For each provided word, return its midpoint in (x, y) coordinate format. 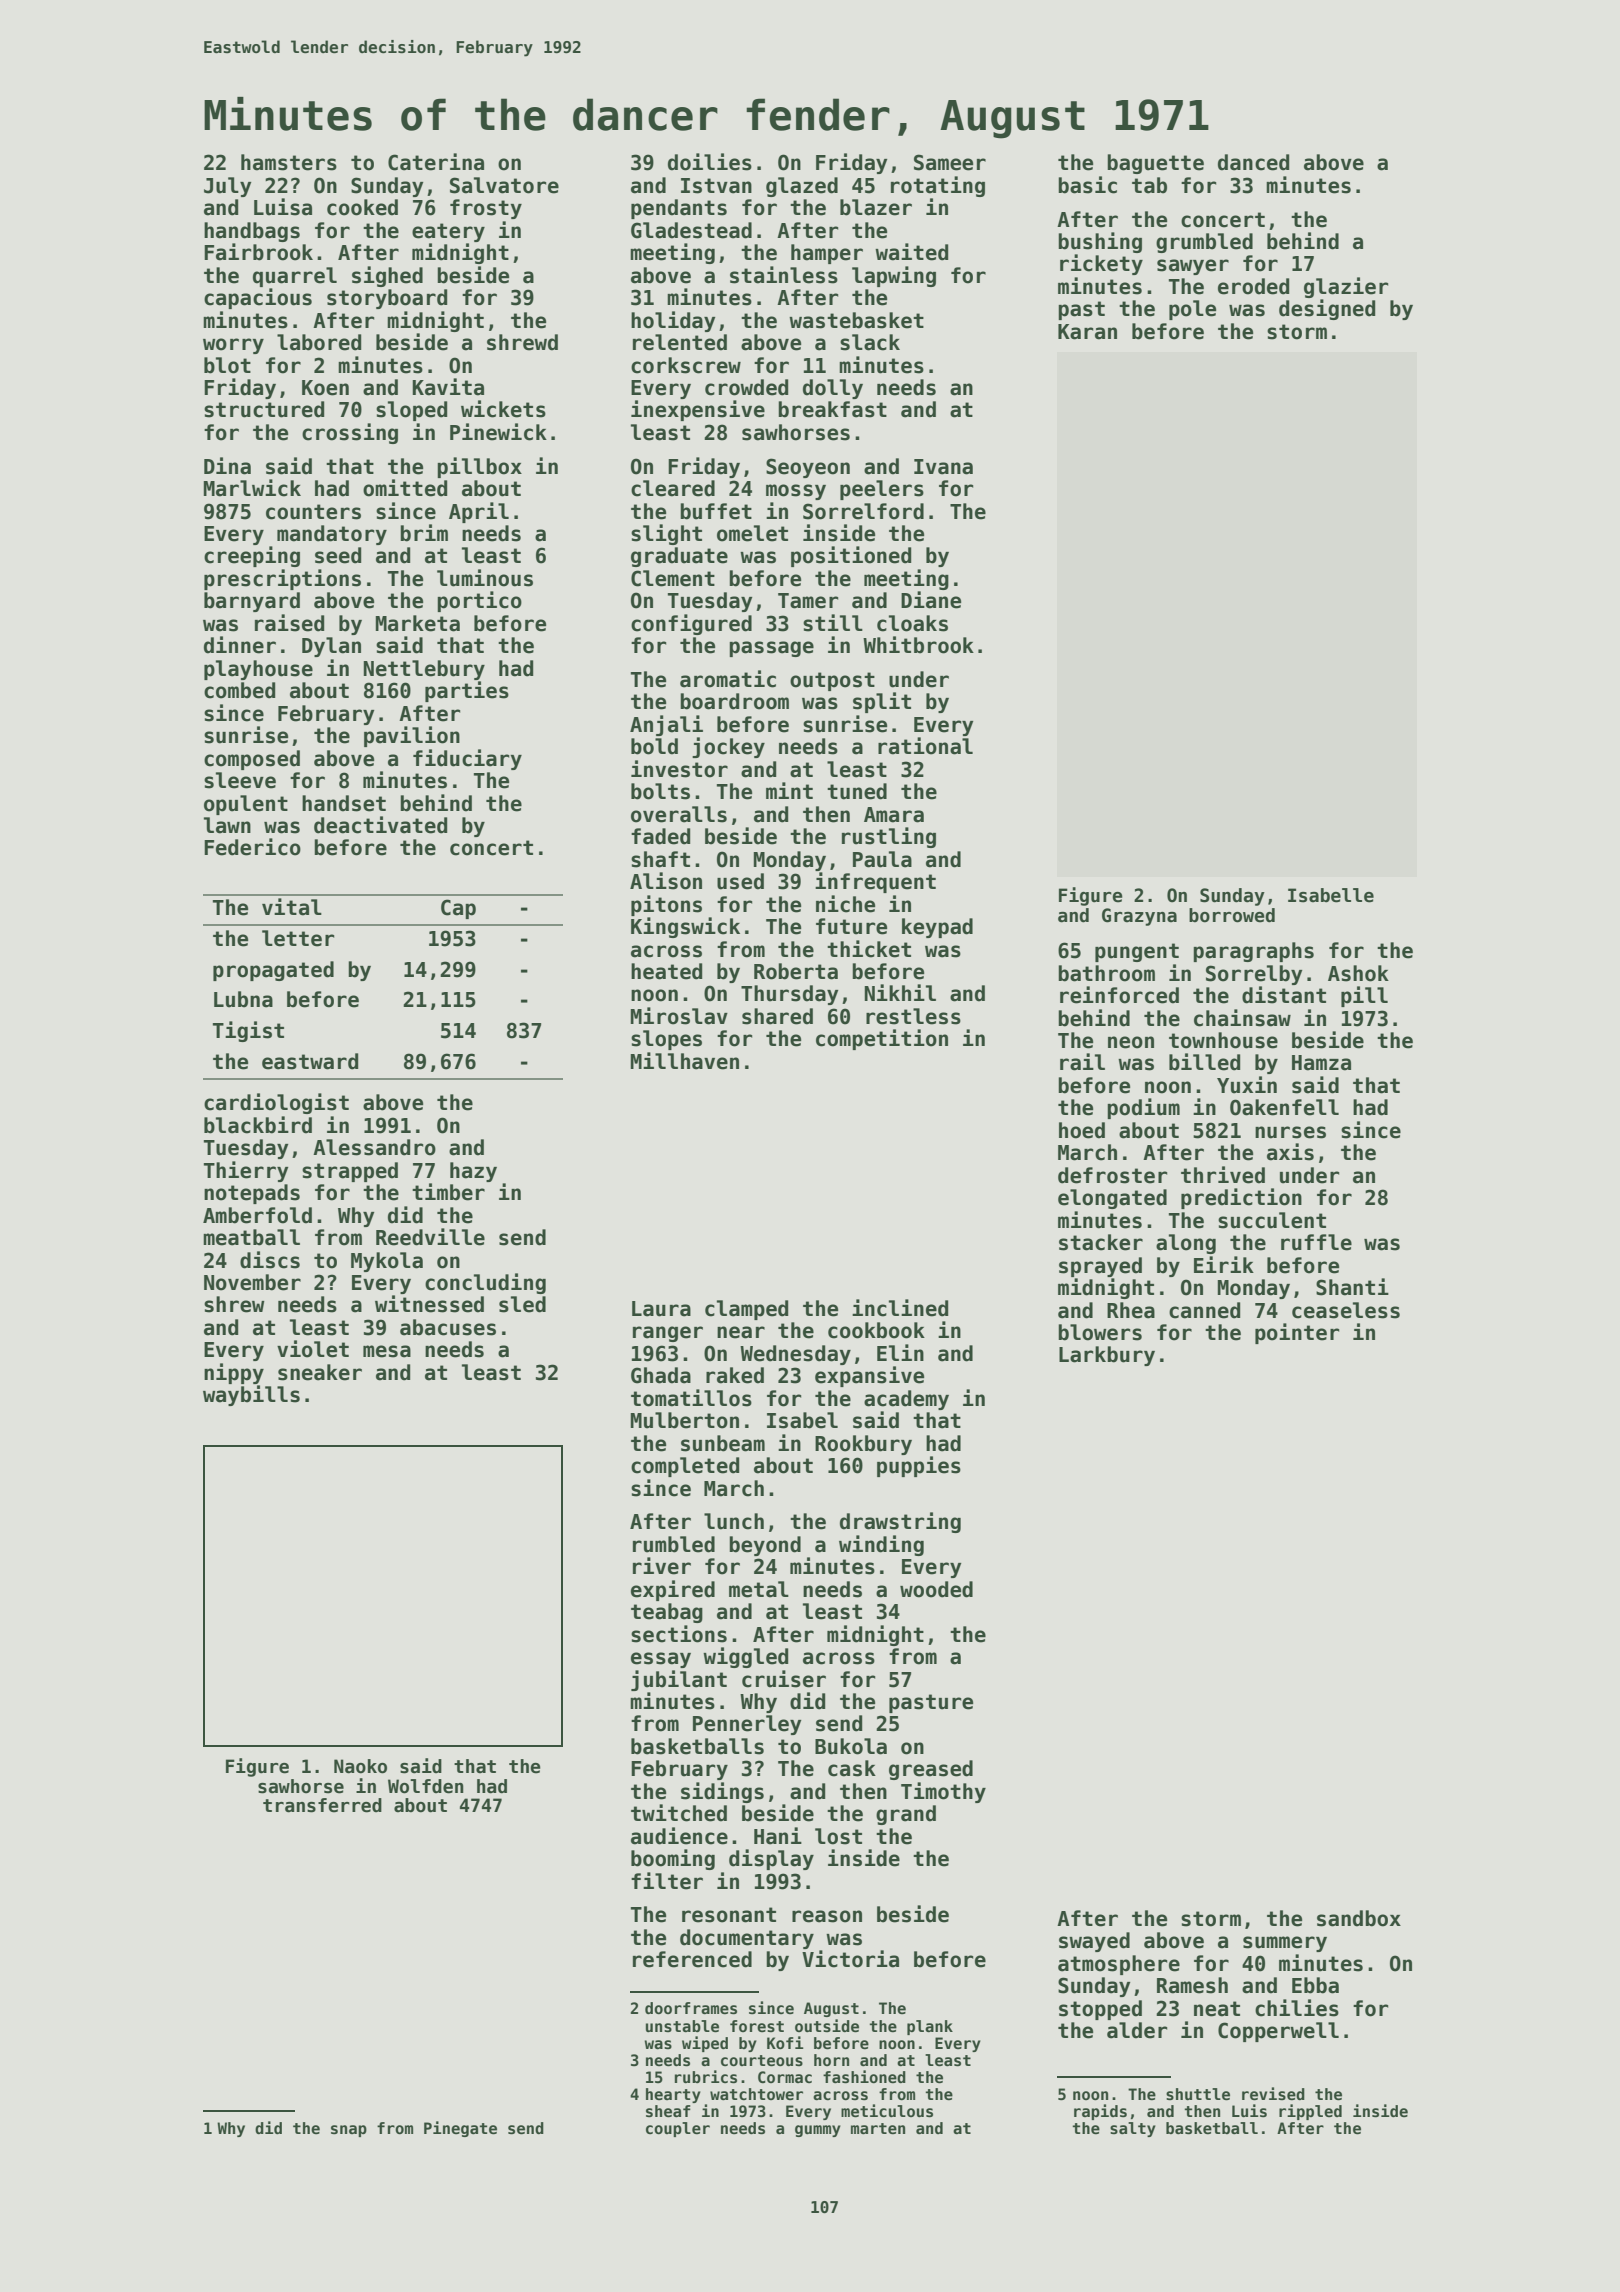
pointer (1297, 1333)
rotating (938, 186)
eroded (1253, 286)
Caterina (436, 162)
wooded (936, 1589)
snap (349, 2131)
